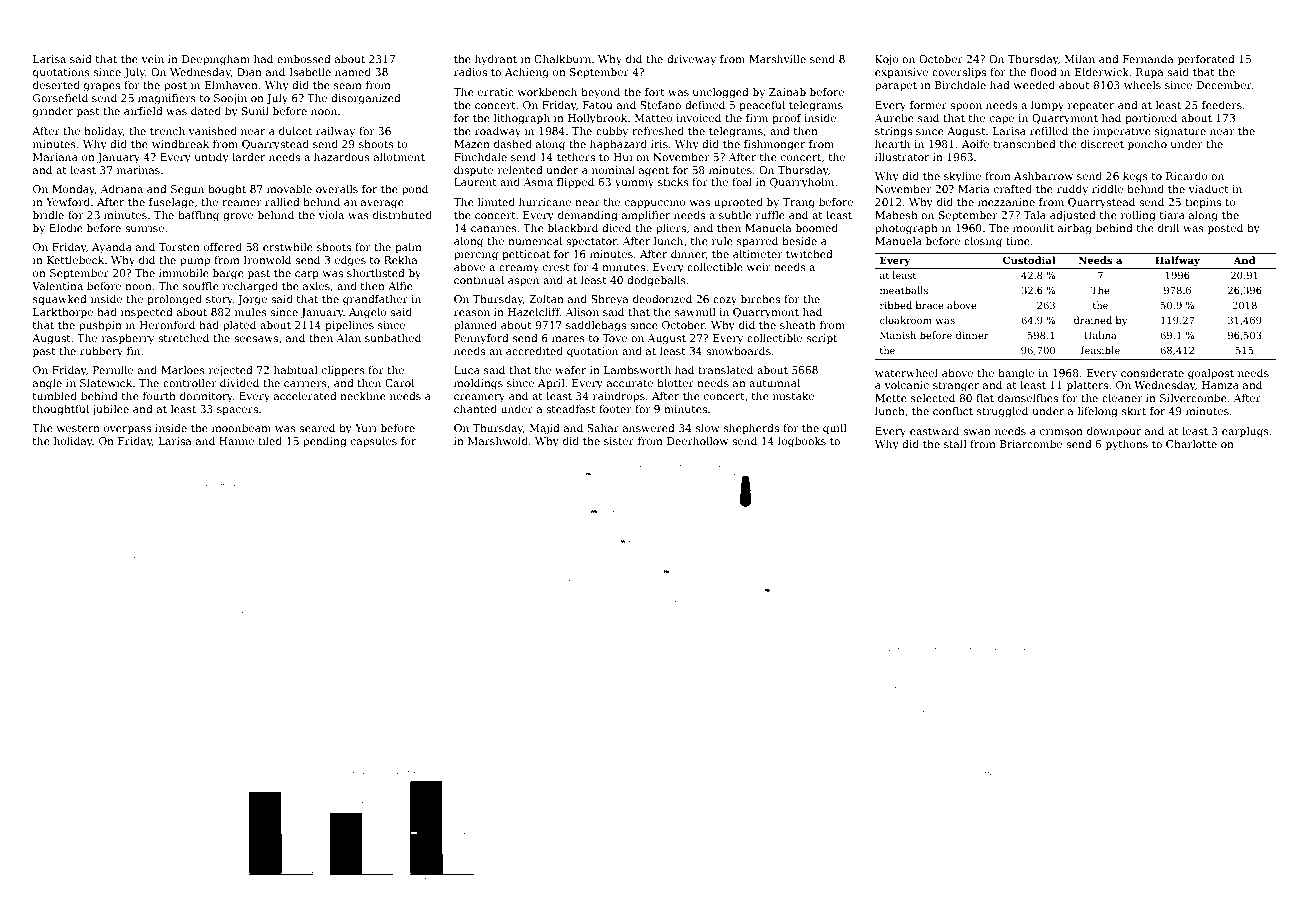 The height and width of the image is (924, 1308). What do you see at coordinates (237, 411) in the image?
I see `spacers` at bounding box center [237, 411].
